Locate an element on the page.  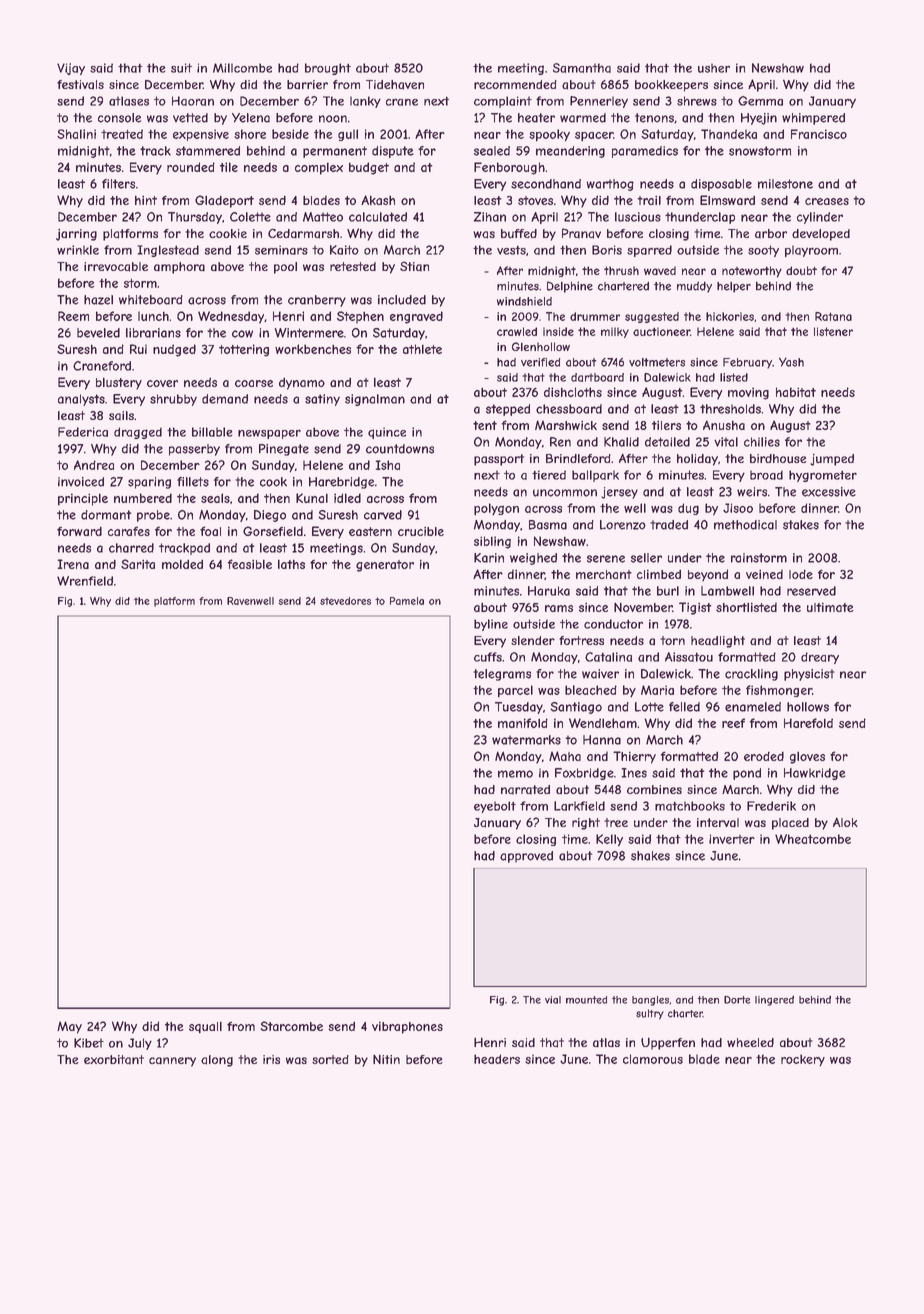
Samantha is located at coordinates (582, 68).
